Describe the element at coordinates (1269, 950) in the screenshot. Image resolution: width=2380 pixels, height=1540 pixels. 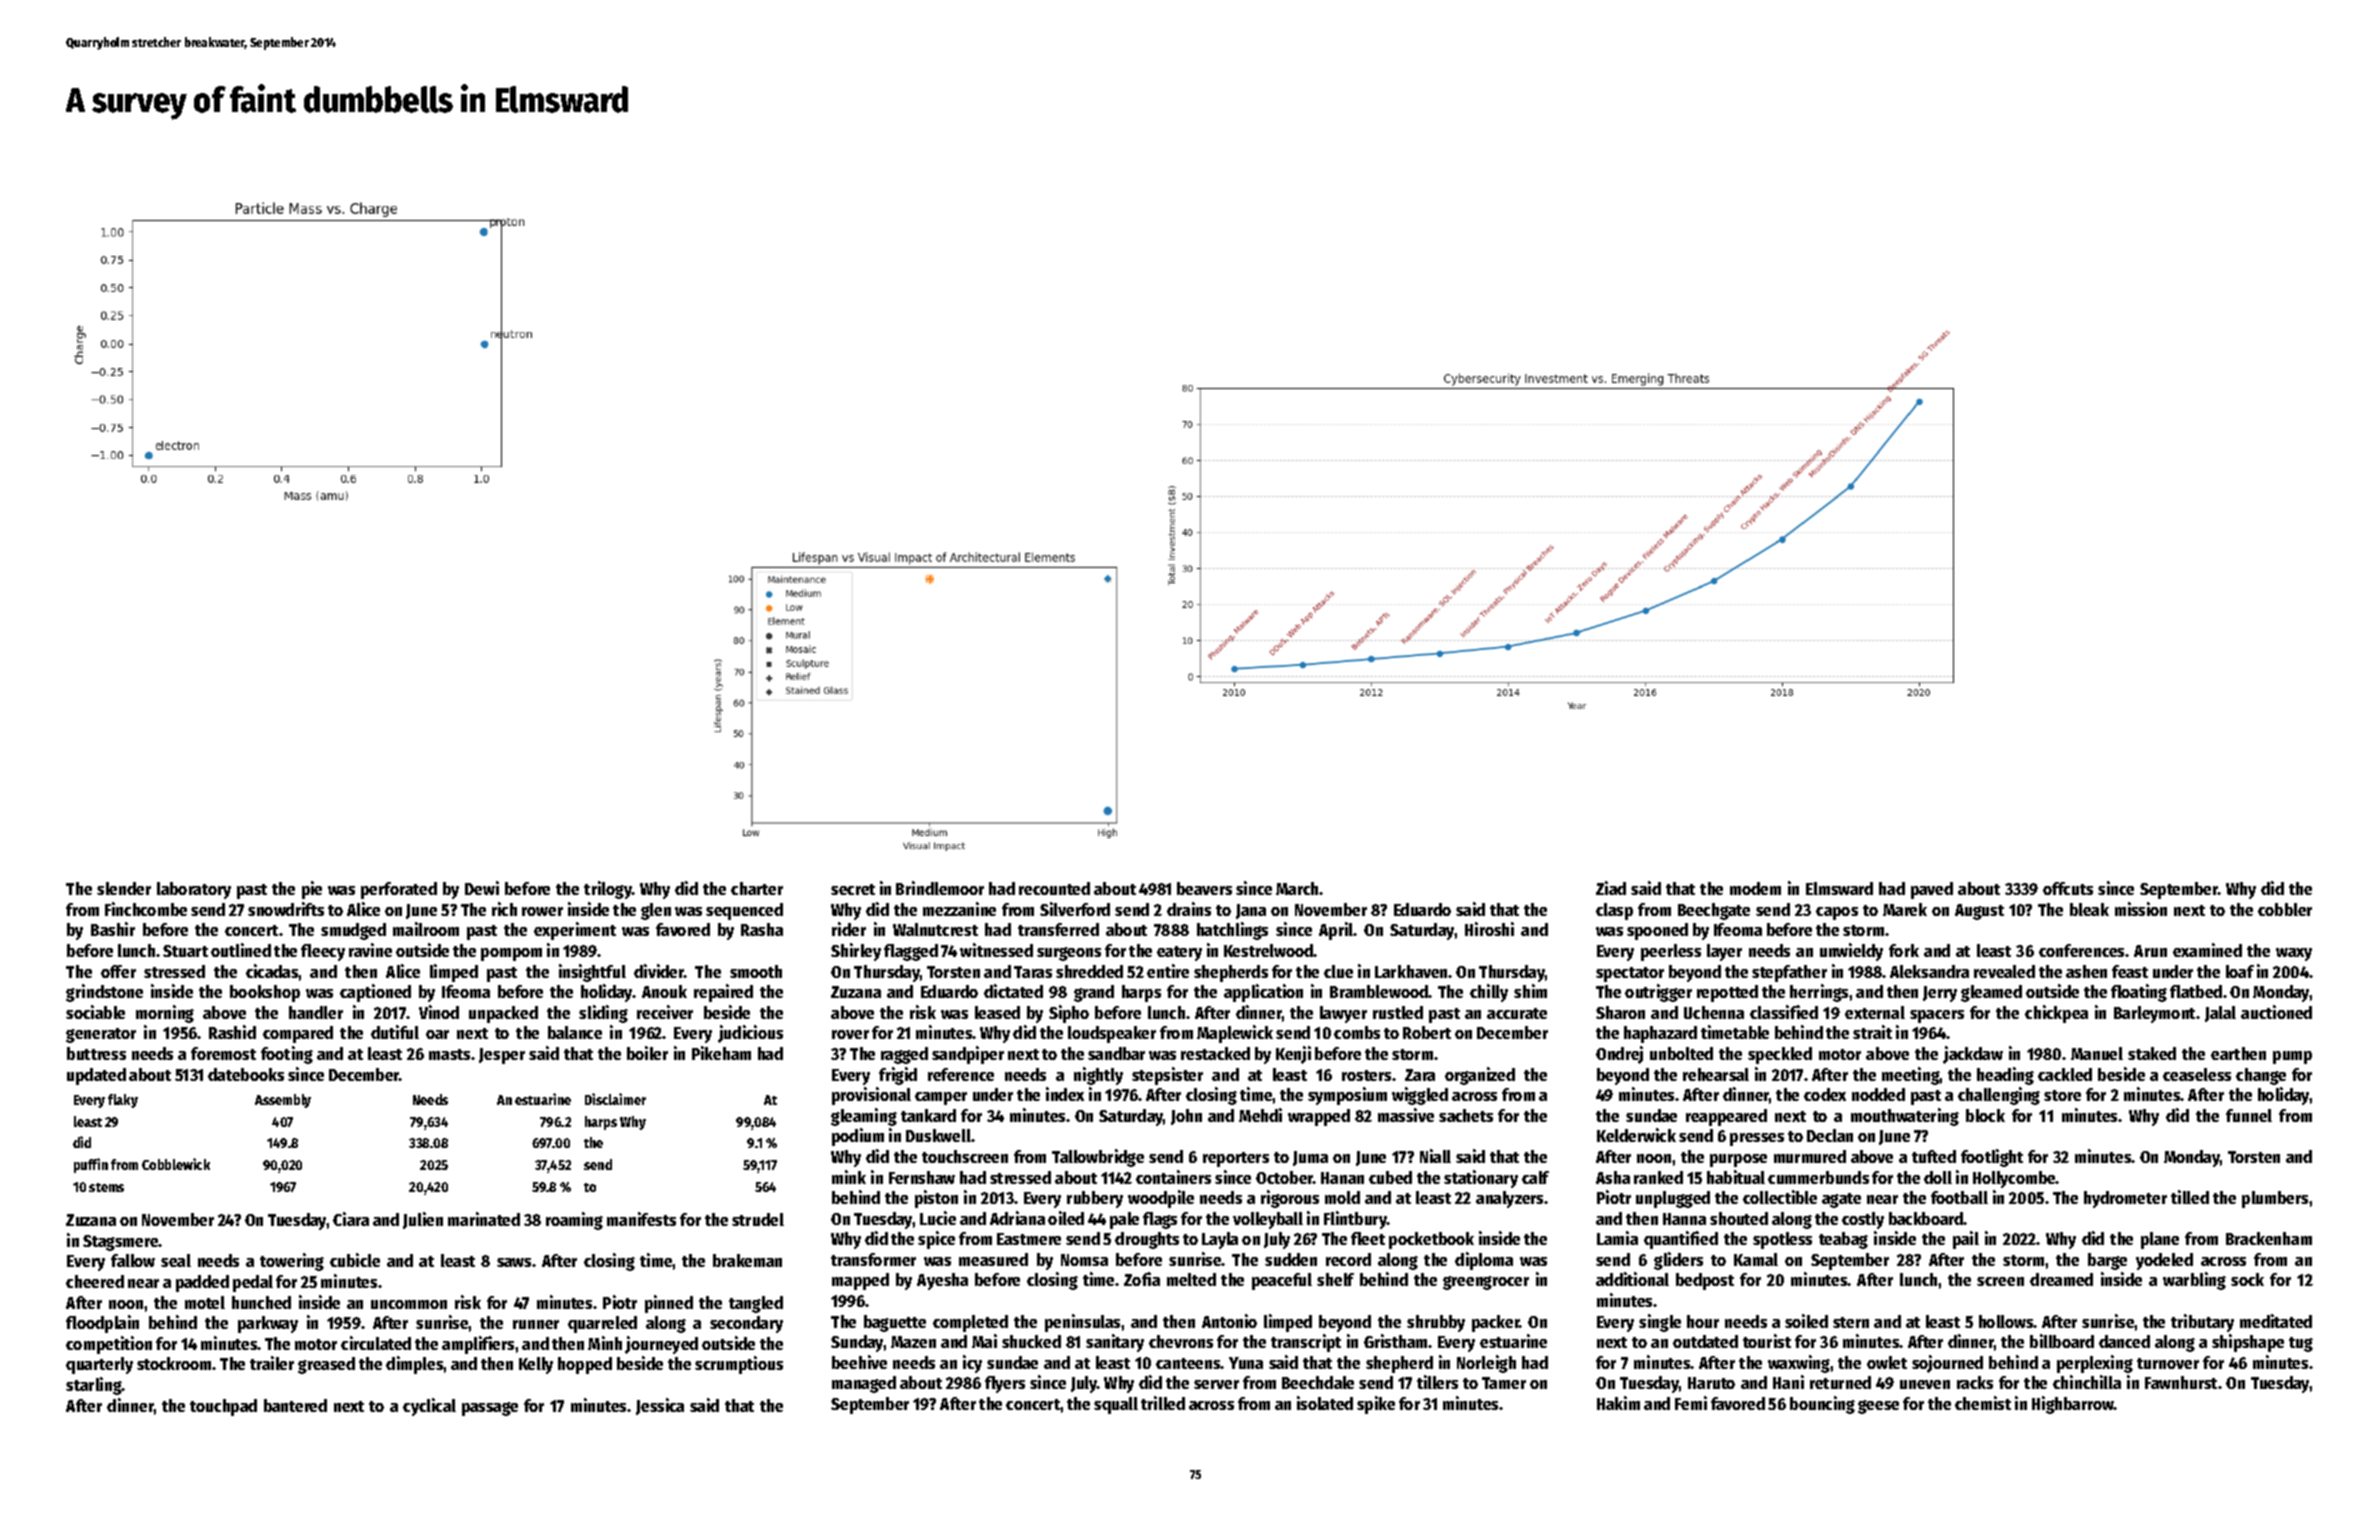
I see `Kestrelwood` at that location.
